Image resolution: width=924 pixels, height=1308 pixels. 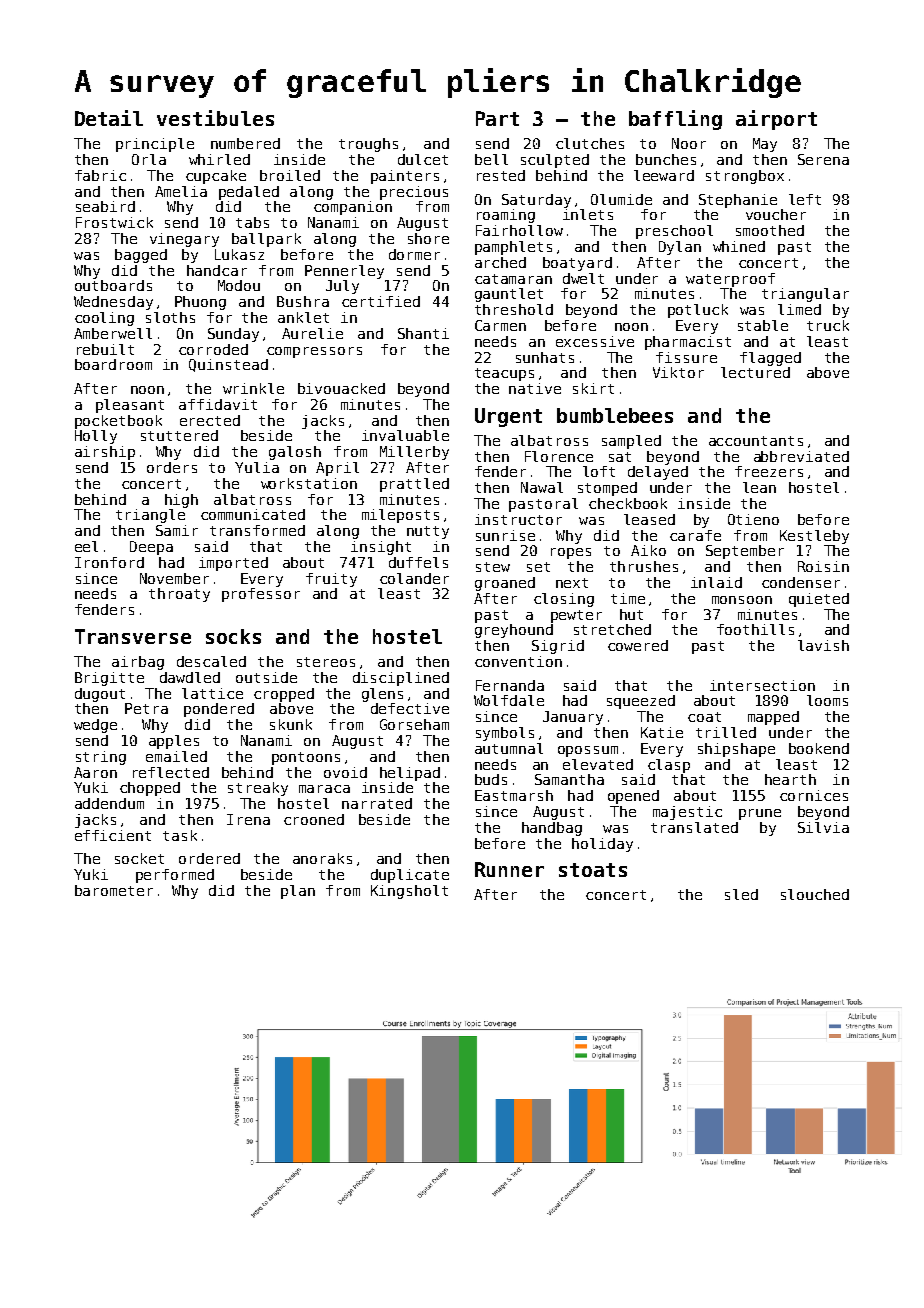 I want to click on narrated, so click(x=377, y=803).
